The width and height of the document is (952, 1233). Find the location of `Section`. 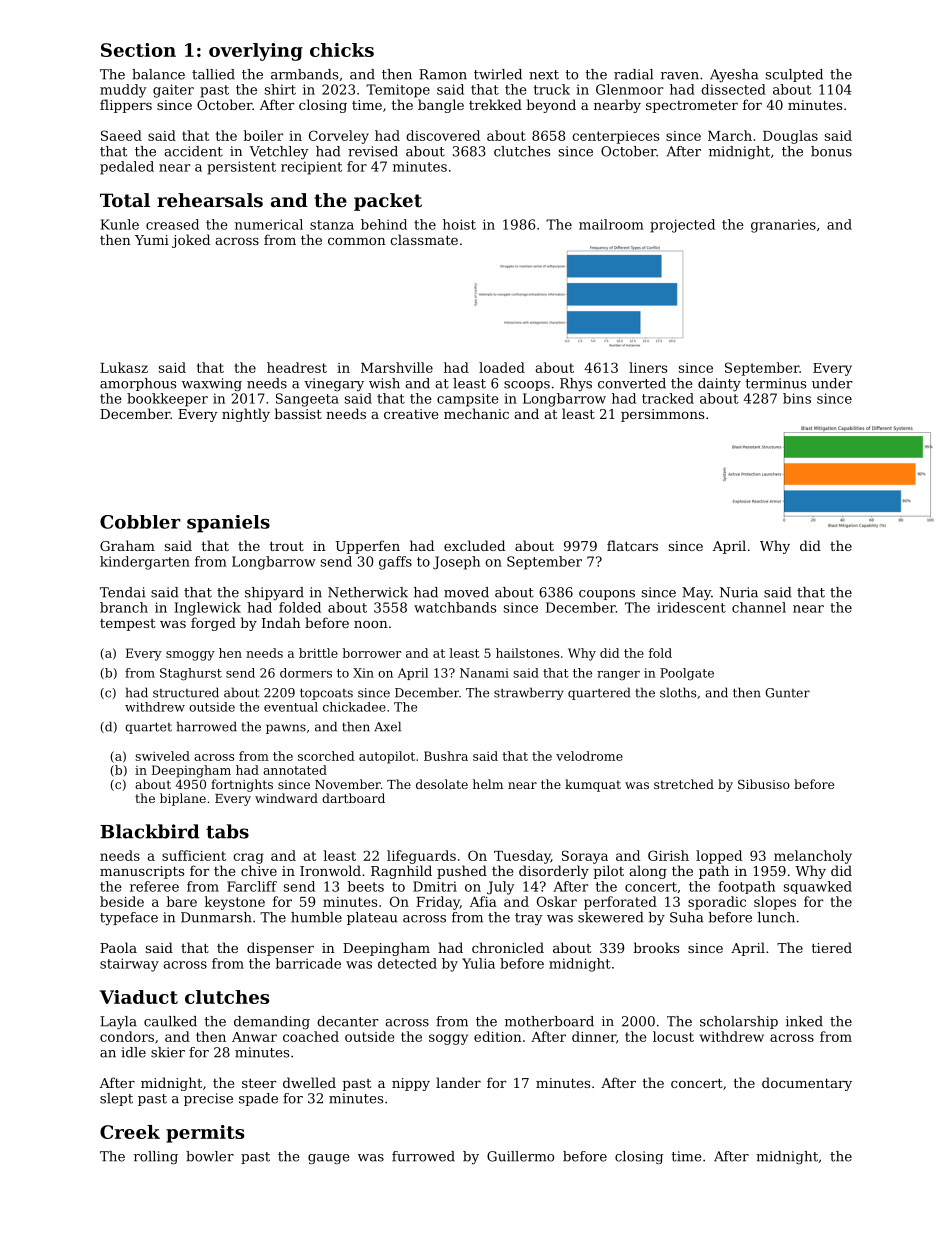

Section is located at coordinates (138, 50).
